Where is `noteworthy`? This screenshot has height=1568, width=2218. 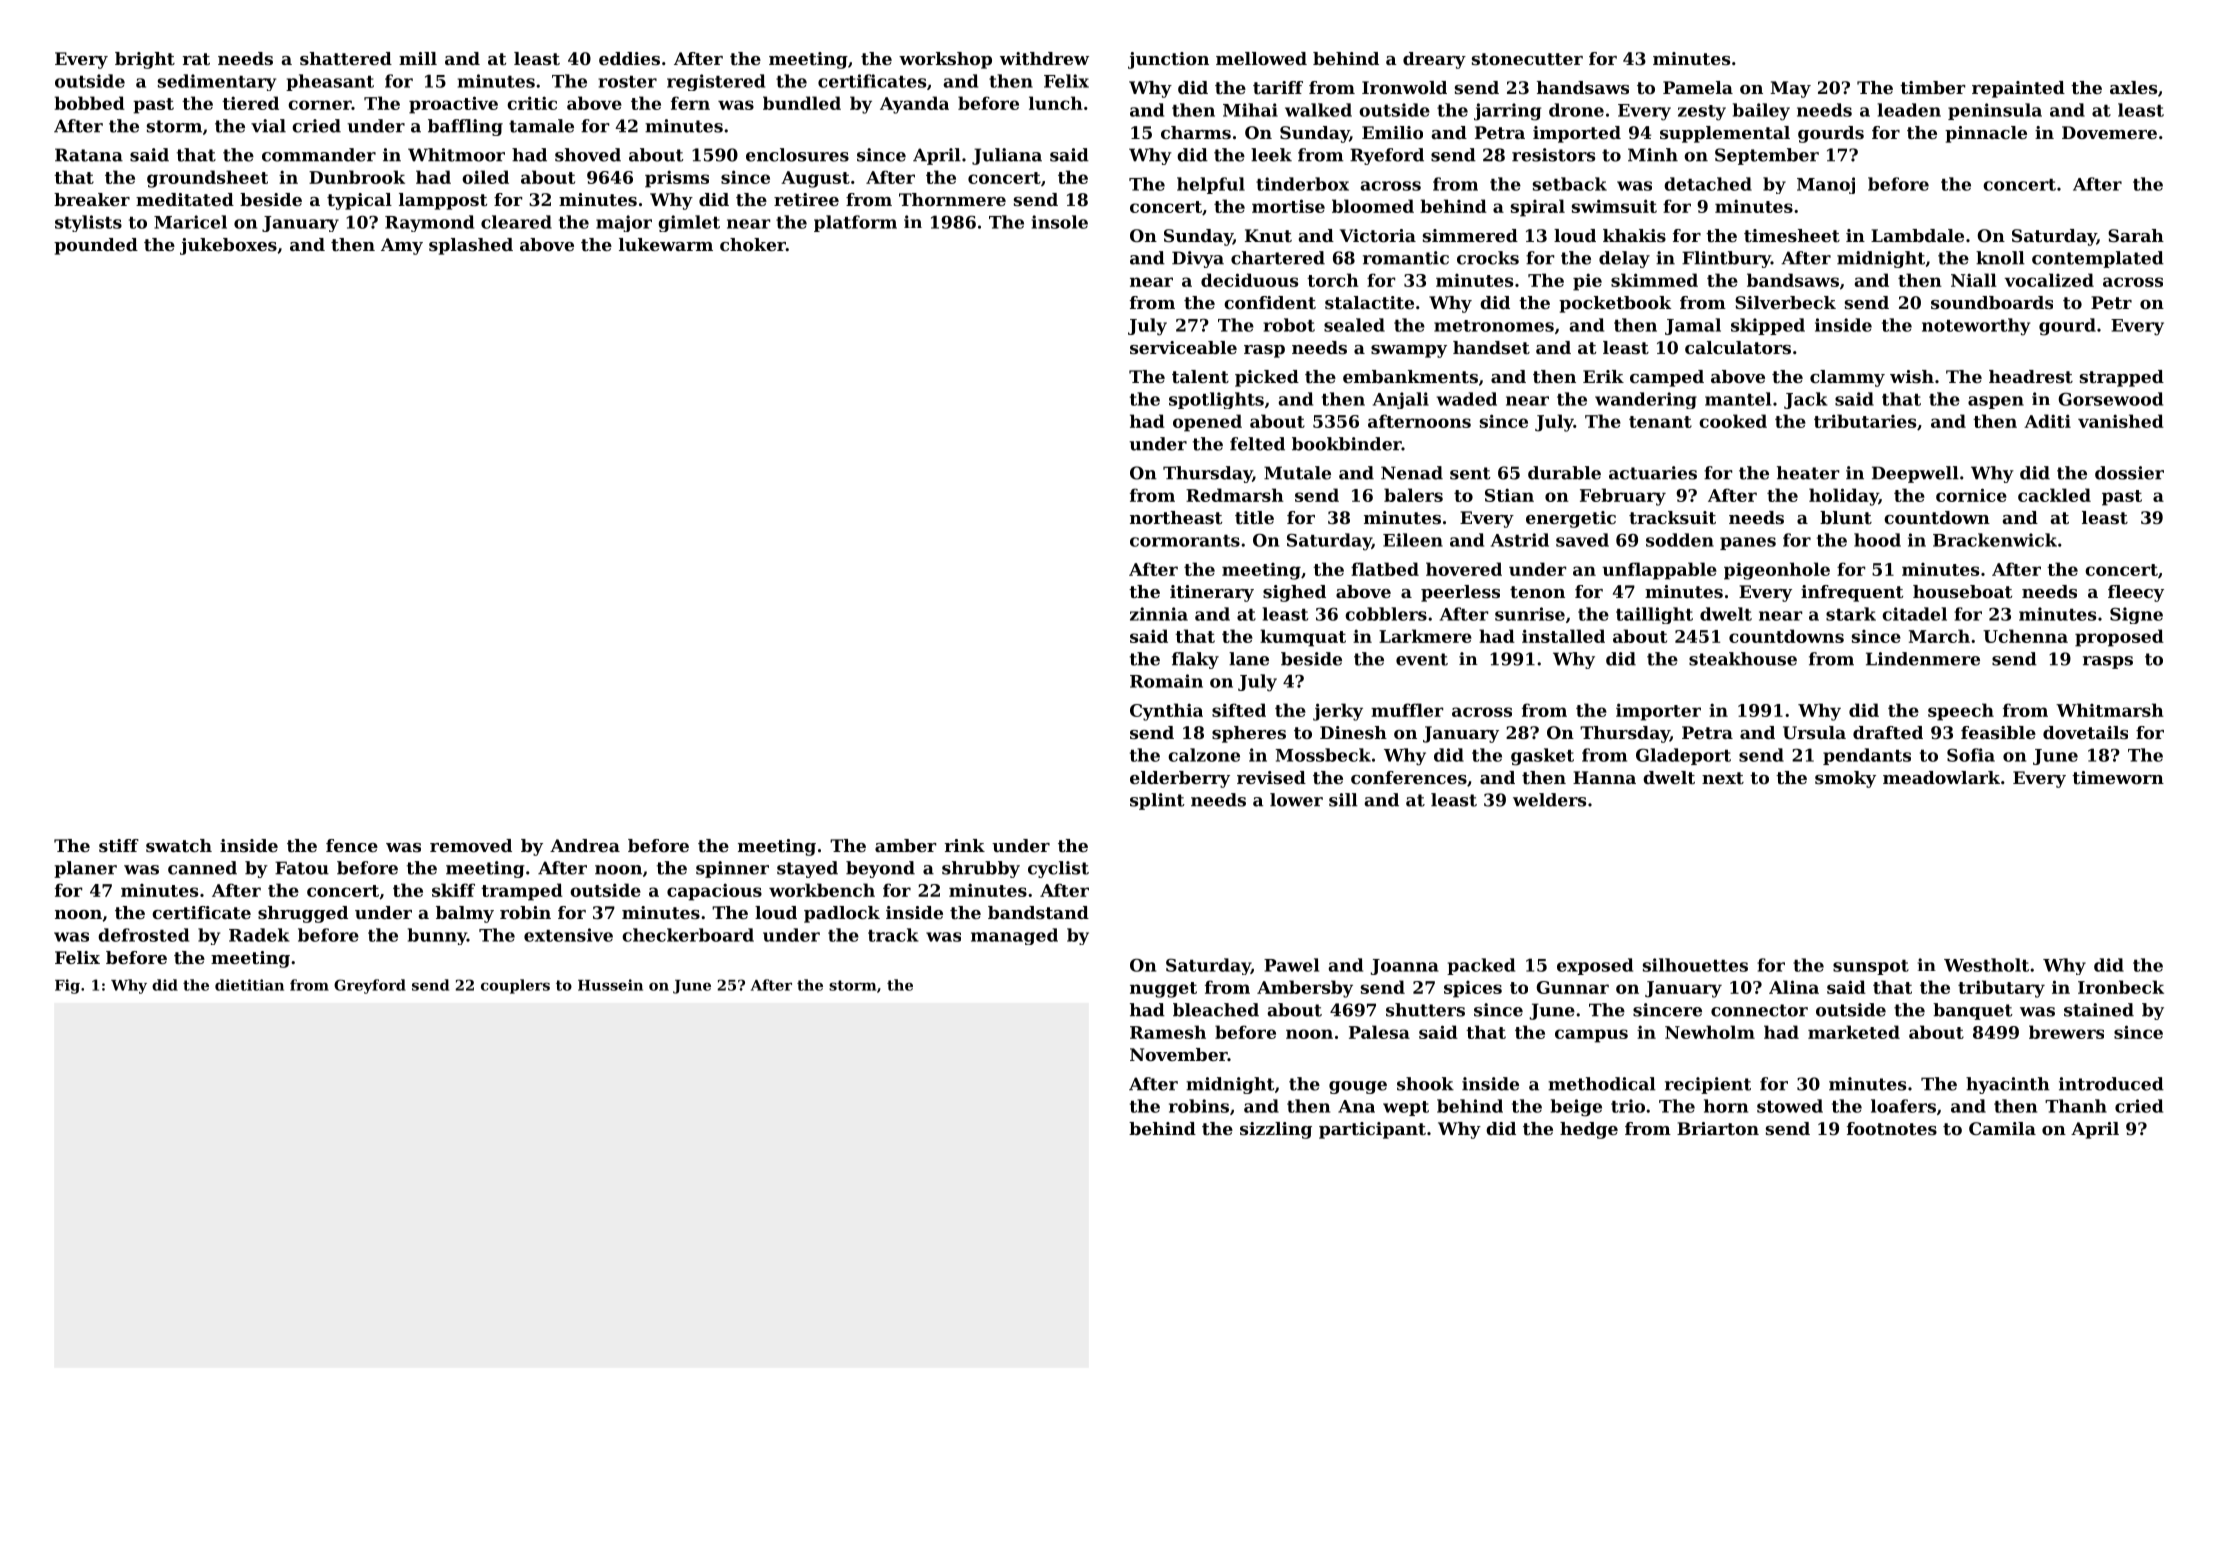 noteworthy is located at coordinates (1976, 327).
